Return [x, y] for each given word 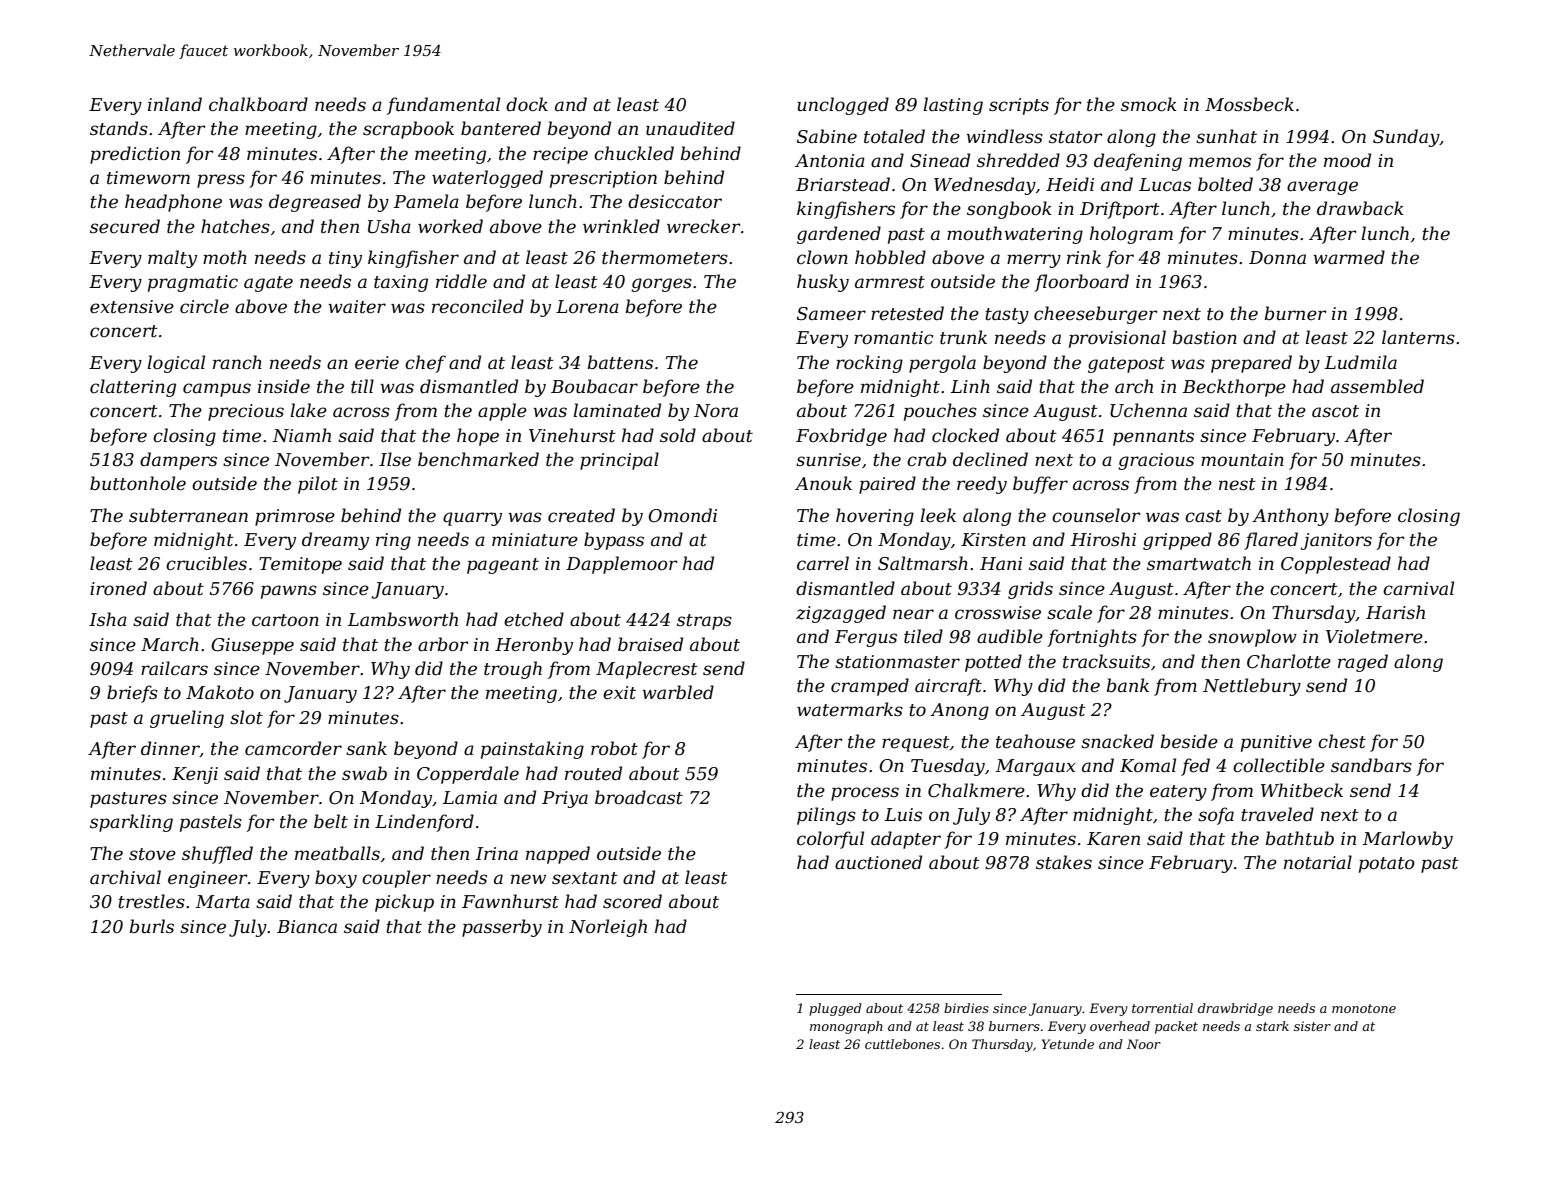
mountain [1242, 460]
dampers [178, 461]
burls [151, 926]
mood [1347, 160]
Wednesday [985, 186]
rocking [869, 364]
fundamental [443, 106]
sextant [585, 878]
